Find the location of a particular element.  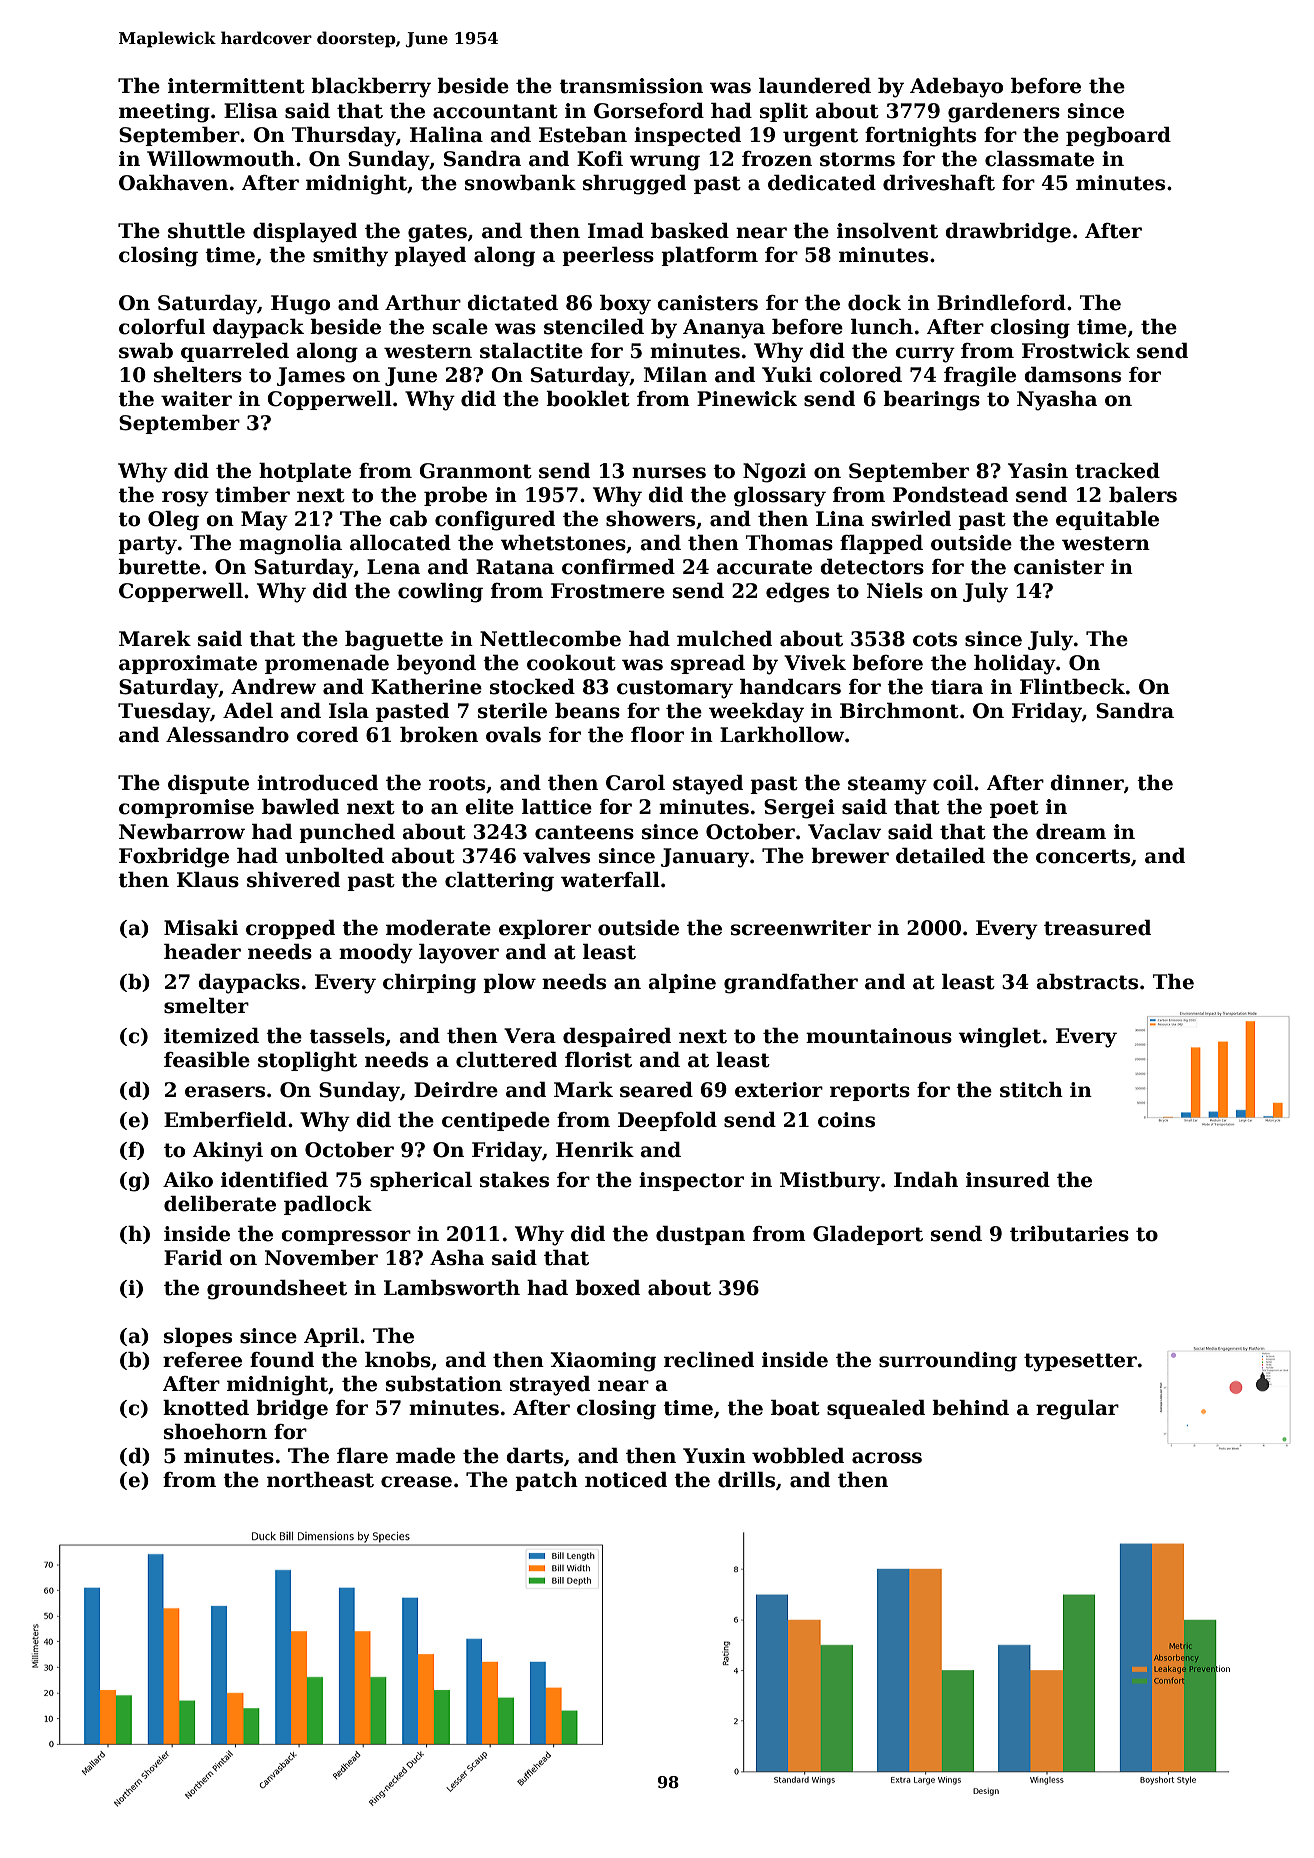

Frostwick is located at coordinates (1076, 351).
